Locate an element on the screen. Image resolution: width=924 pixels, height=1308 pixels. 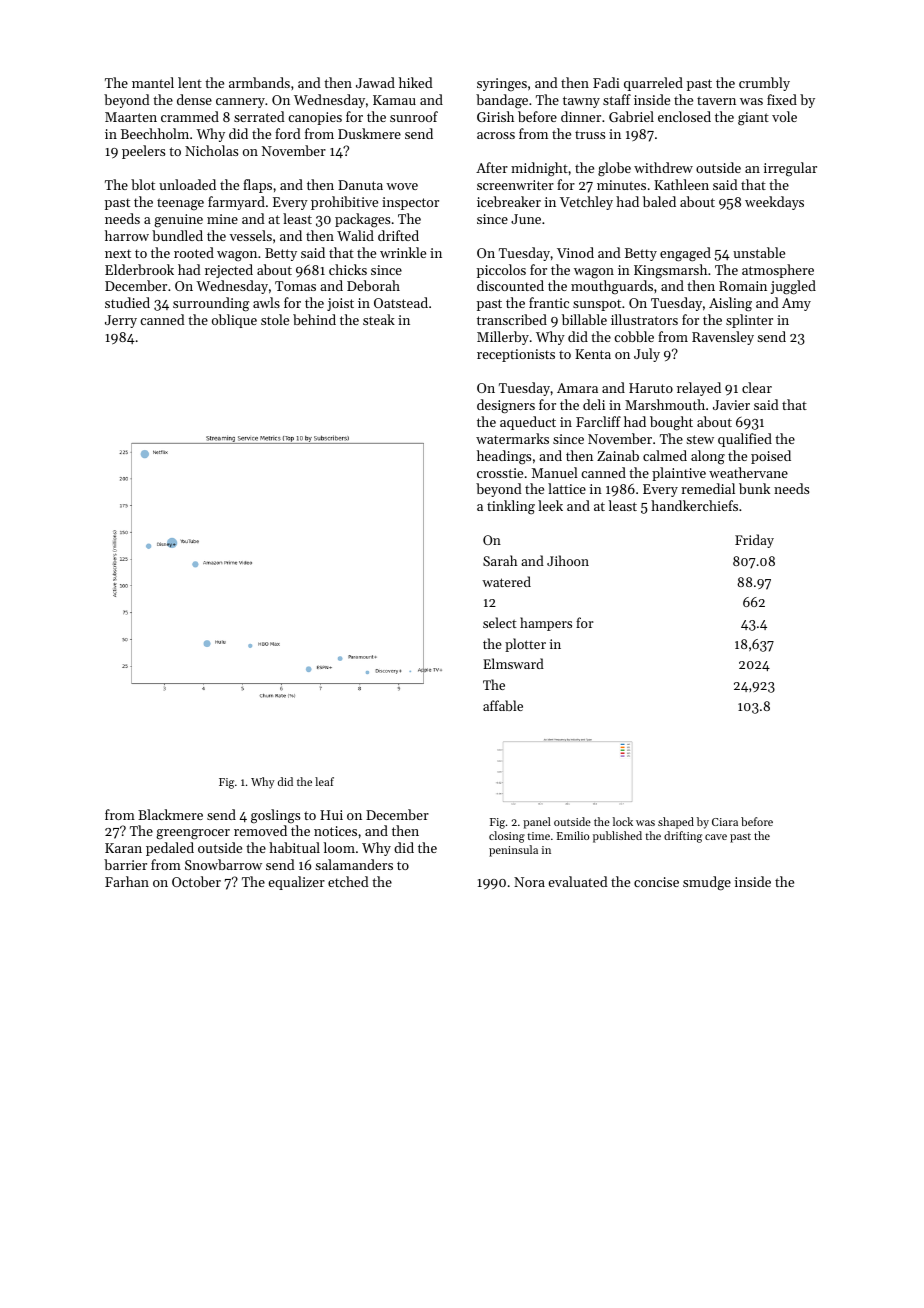
Ciara is located at coordinates (725, 822).
